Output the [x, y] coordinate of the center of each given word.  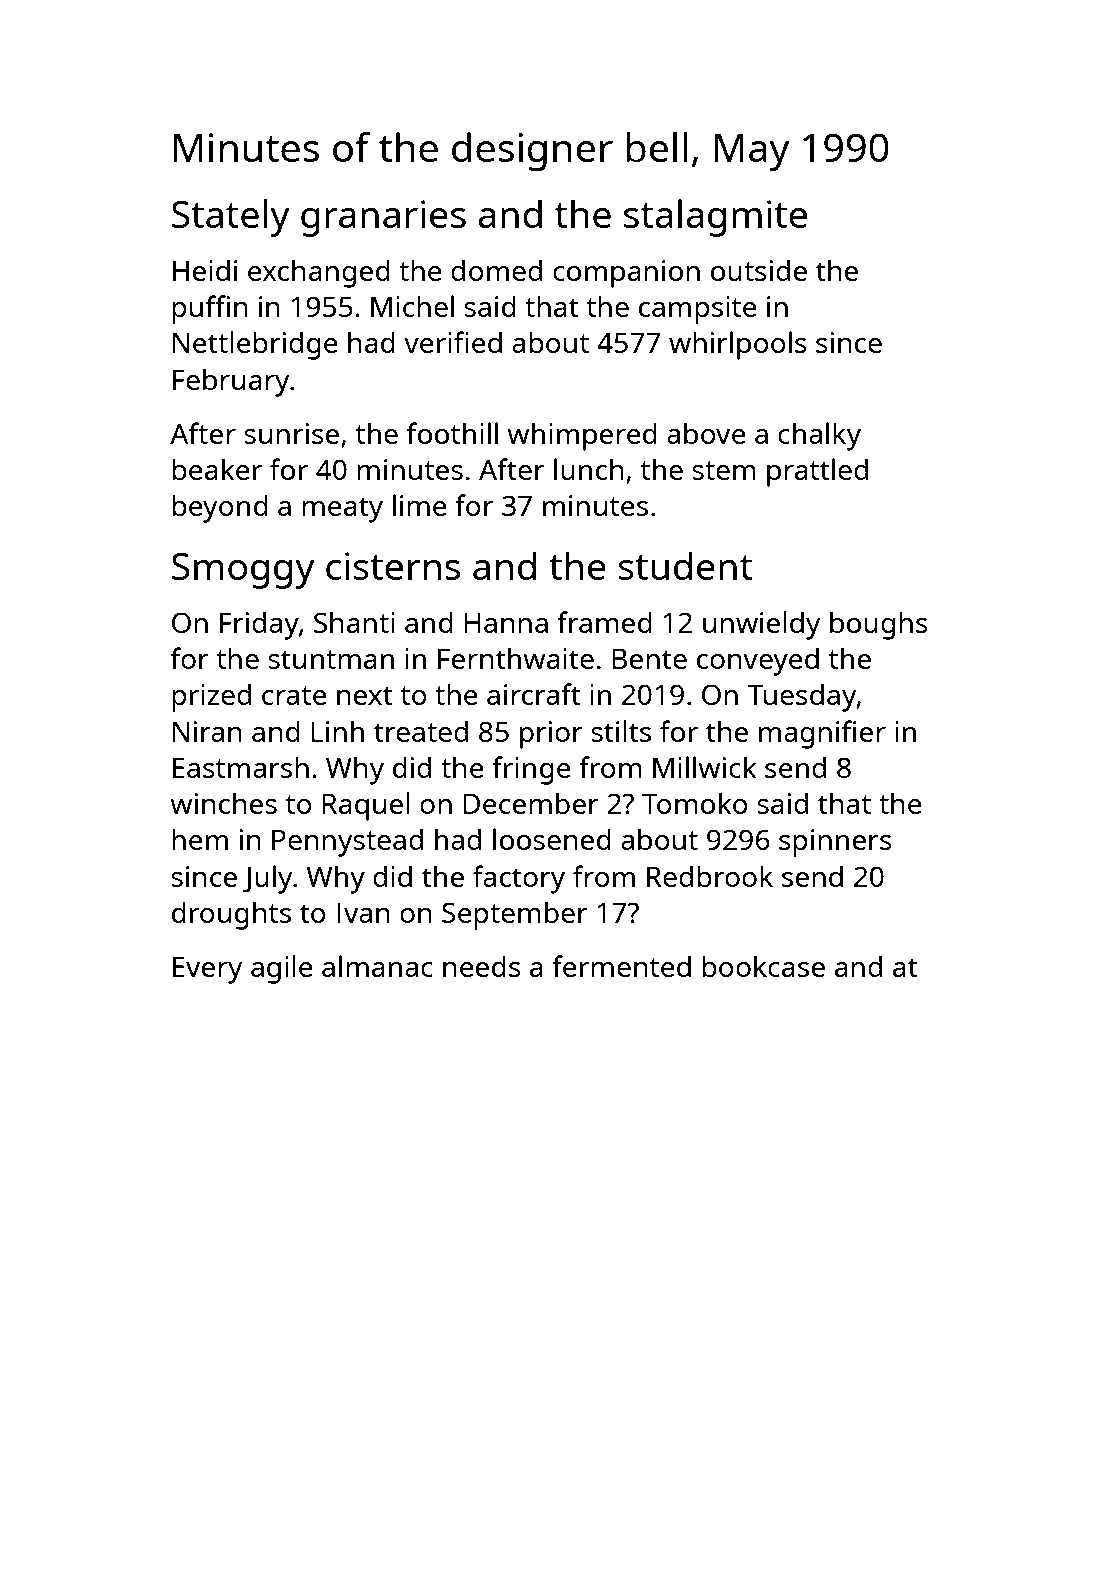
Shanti [354, 622]
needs [482, 966]
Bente [649, 658]
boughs [879, 626]
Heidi [205, 270]
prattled [817, 472]
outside [759, 270]
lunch [589, 469]
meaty [342, 510]
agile [282, 969]
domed [496, 270]
